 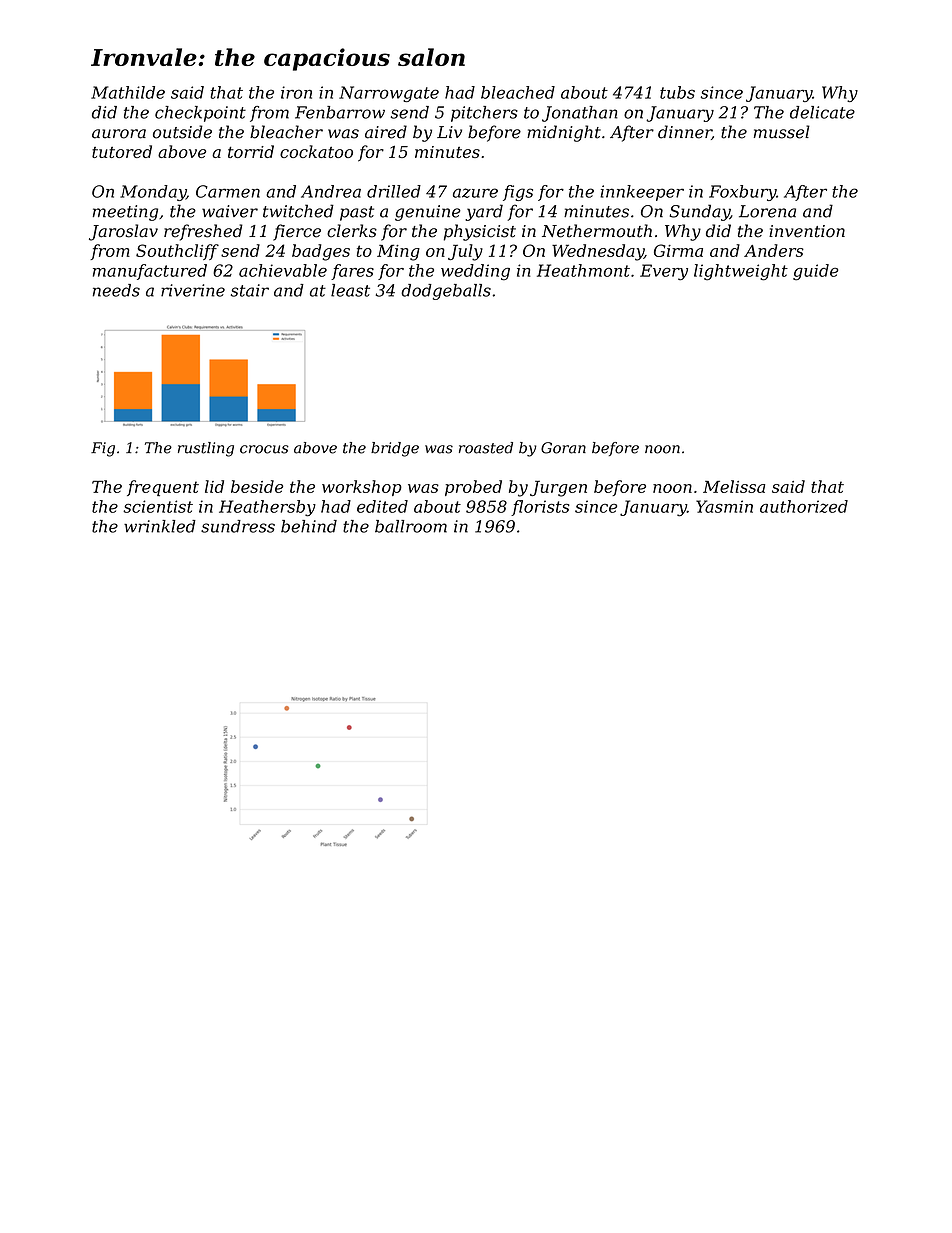 I want to click on Carmen, so click(x=228, y=191).
